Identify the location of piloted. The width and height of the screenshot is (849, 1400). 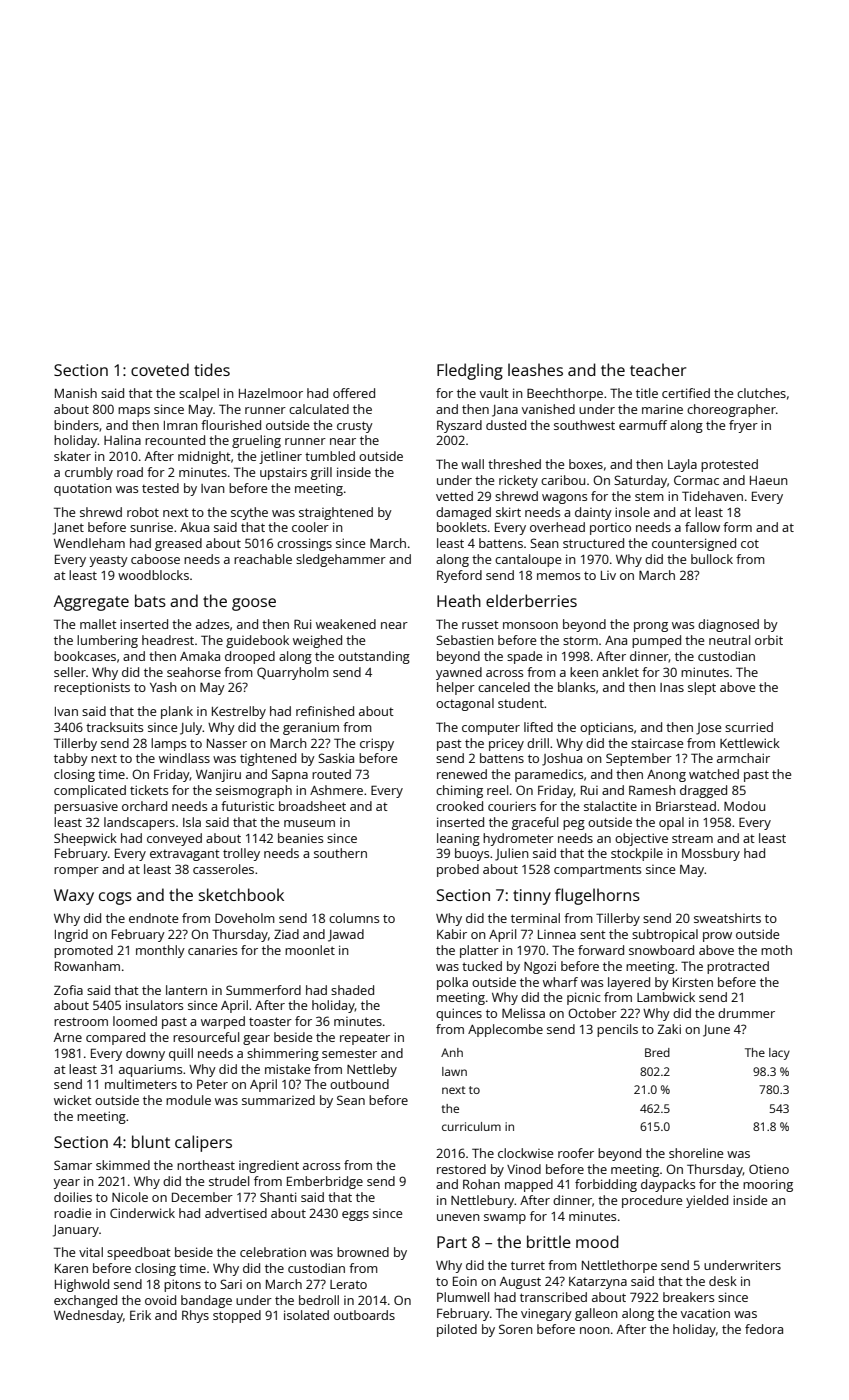
(457, 1330).
